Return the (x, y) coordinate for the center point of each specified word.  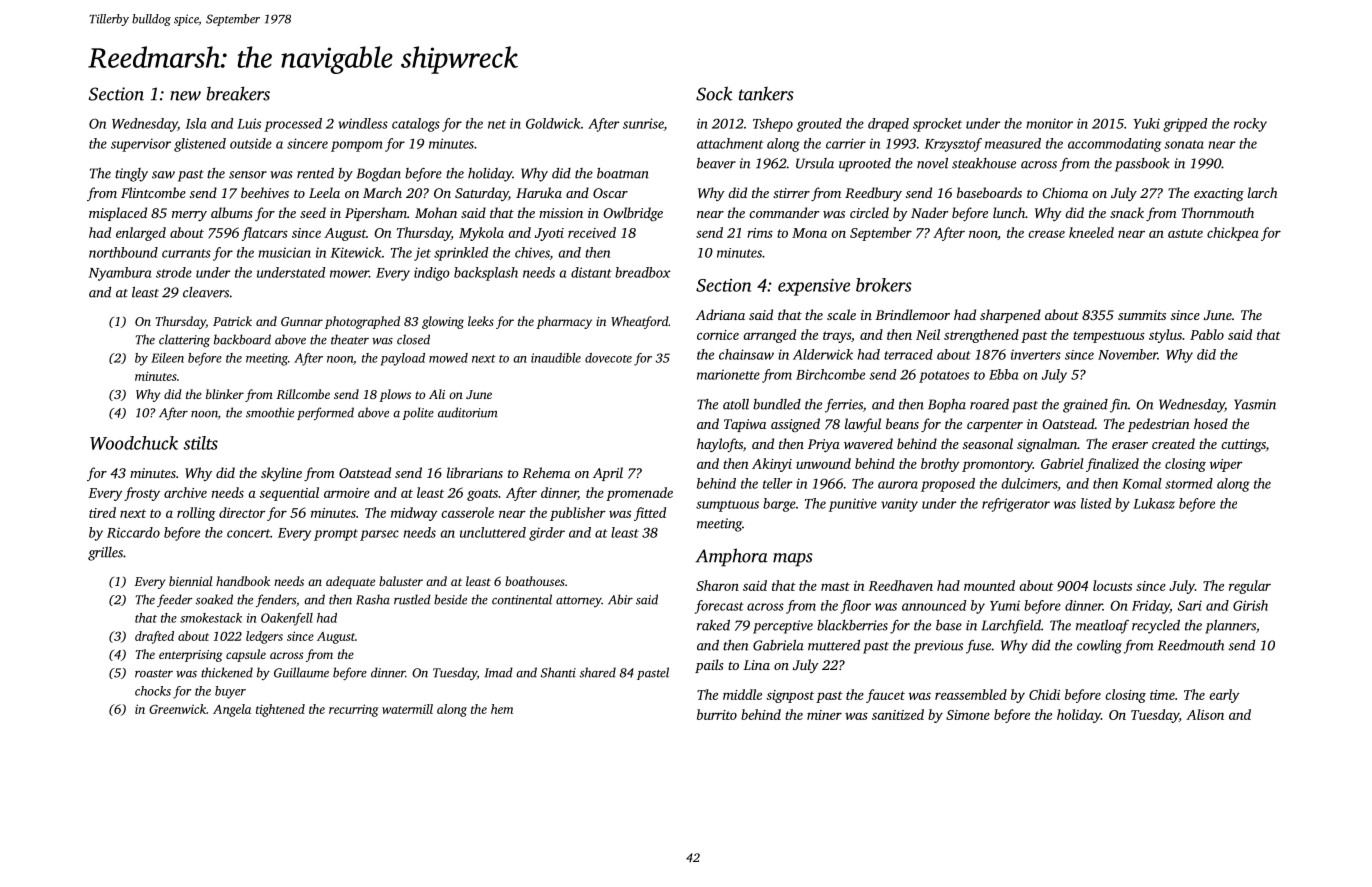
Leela (324, 192)
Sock (714, 93)
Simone (968, 715)
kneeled (1091, 232)
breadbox (643, 272)
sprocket (937, 125)
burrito (717, 714)
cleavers (206, 292)
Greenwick (177, 709)
